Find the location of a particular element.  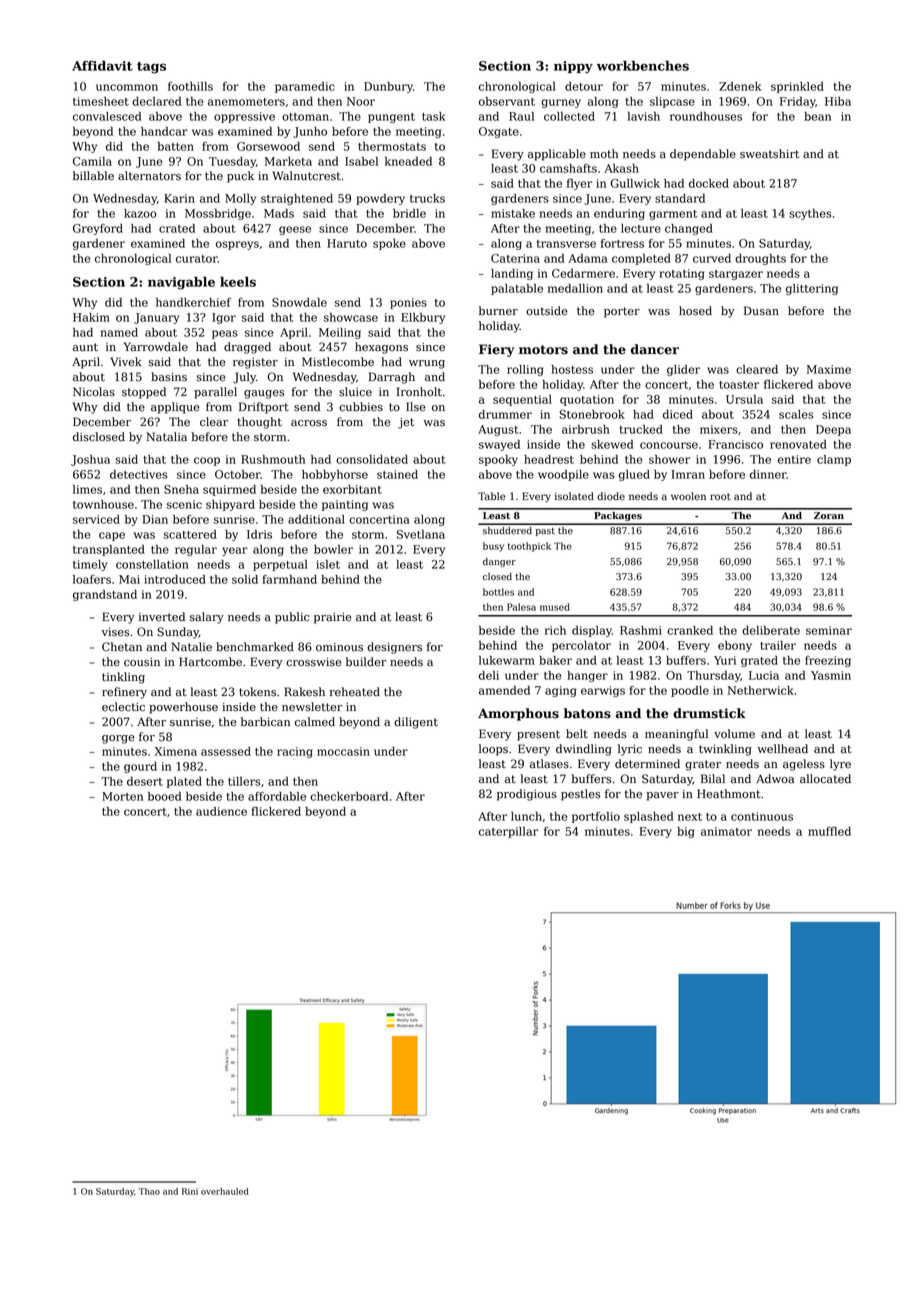

tags is located at coordinates (151, 68).
